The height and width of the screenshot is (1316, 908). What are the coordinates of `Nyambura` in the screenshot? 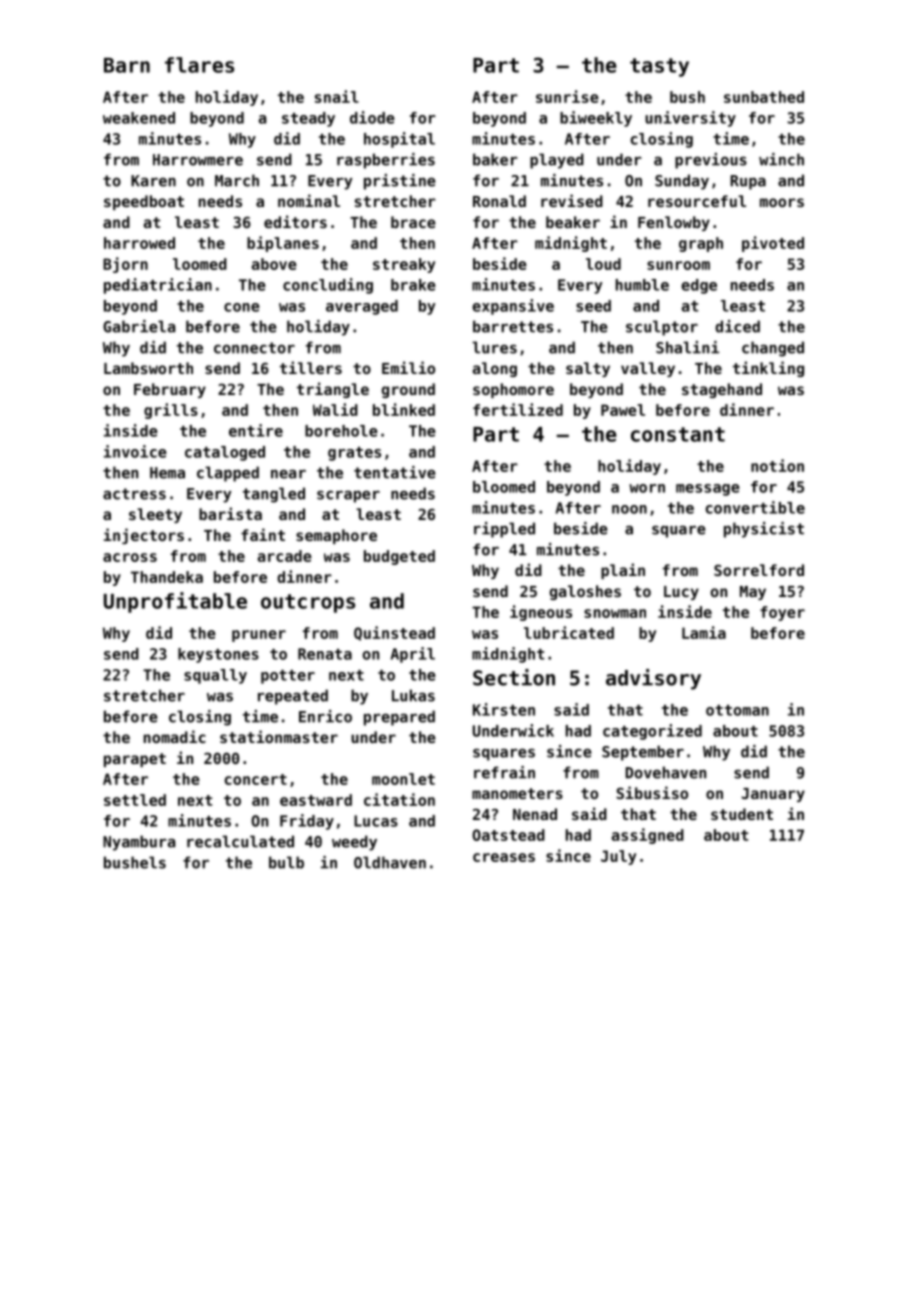 It's located at (139, 843).
